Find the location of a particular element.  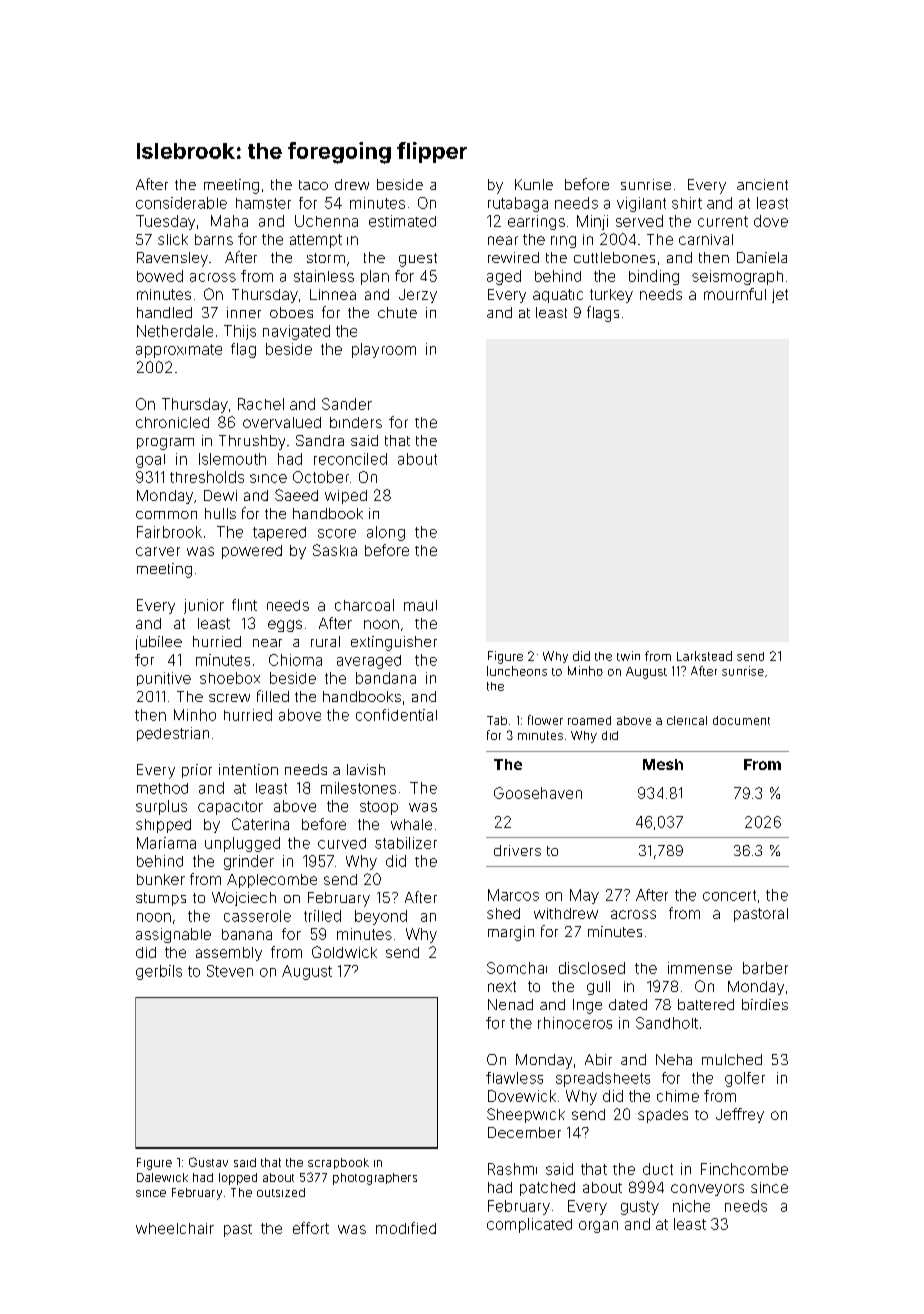

patched is located at coordinates (547, 1189).
